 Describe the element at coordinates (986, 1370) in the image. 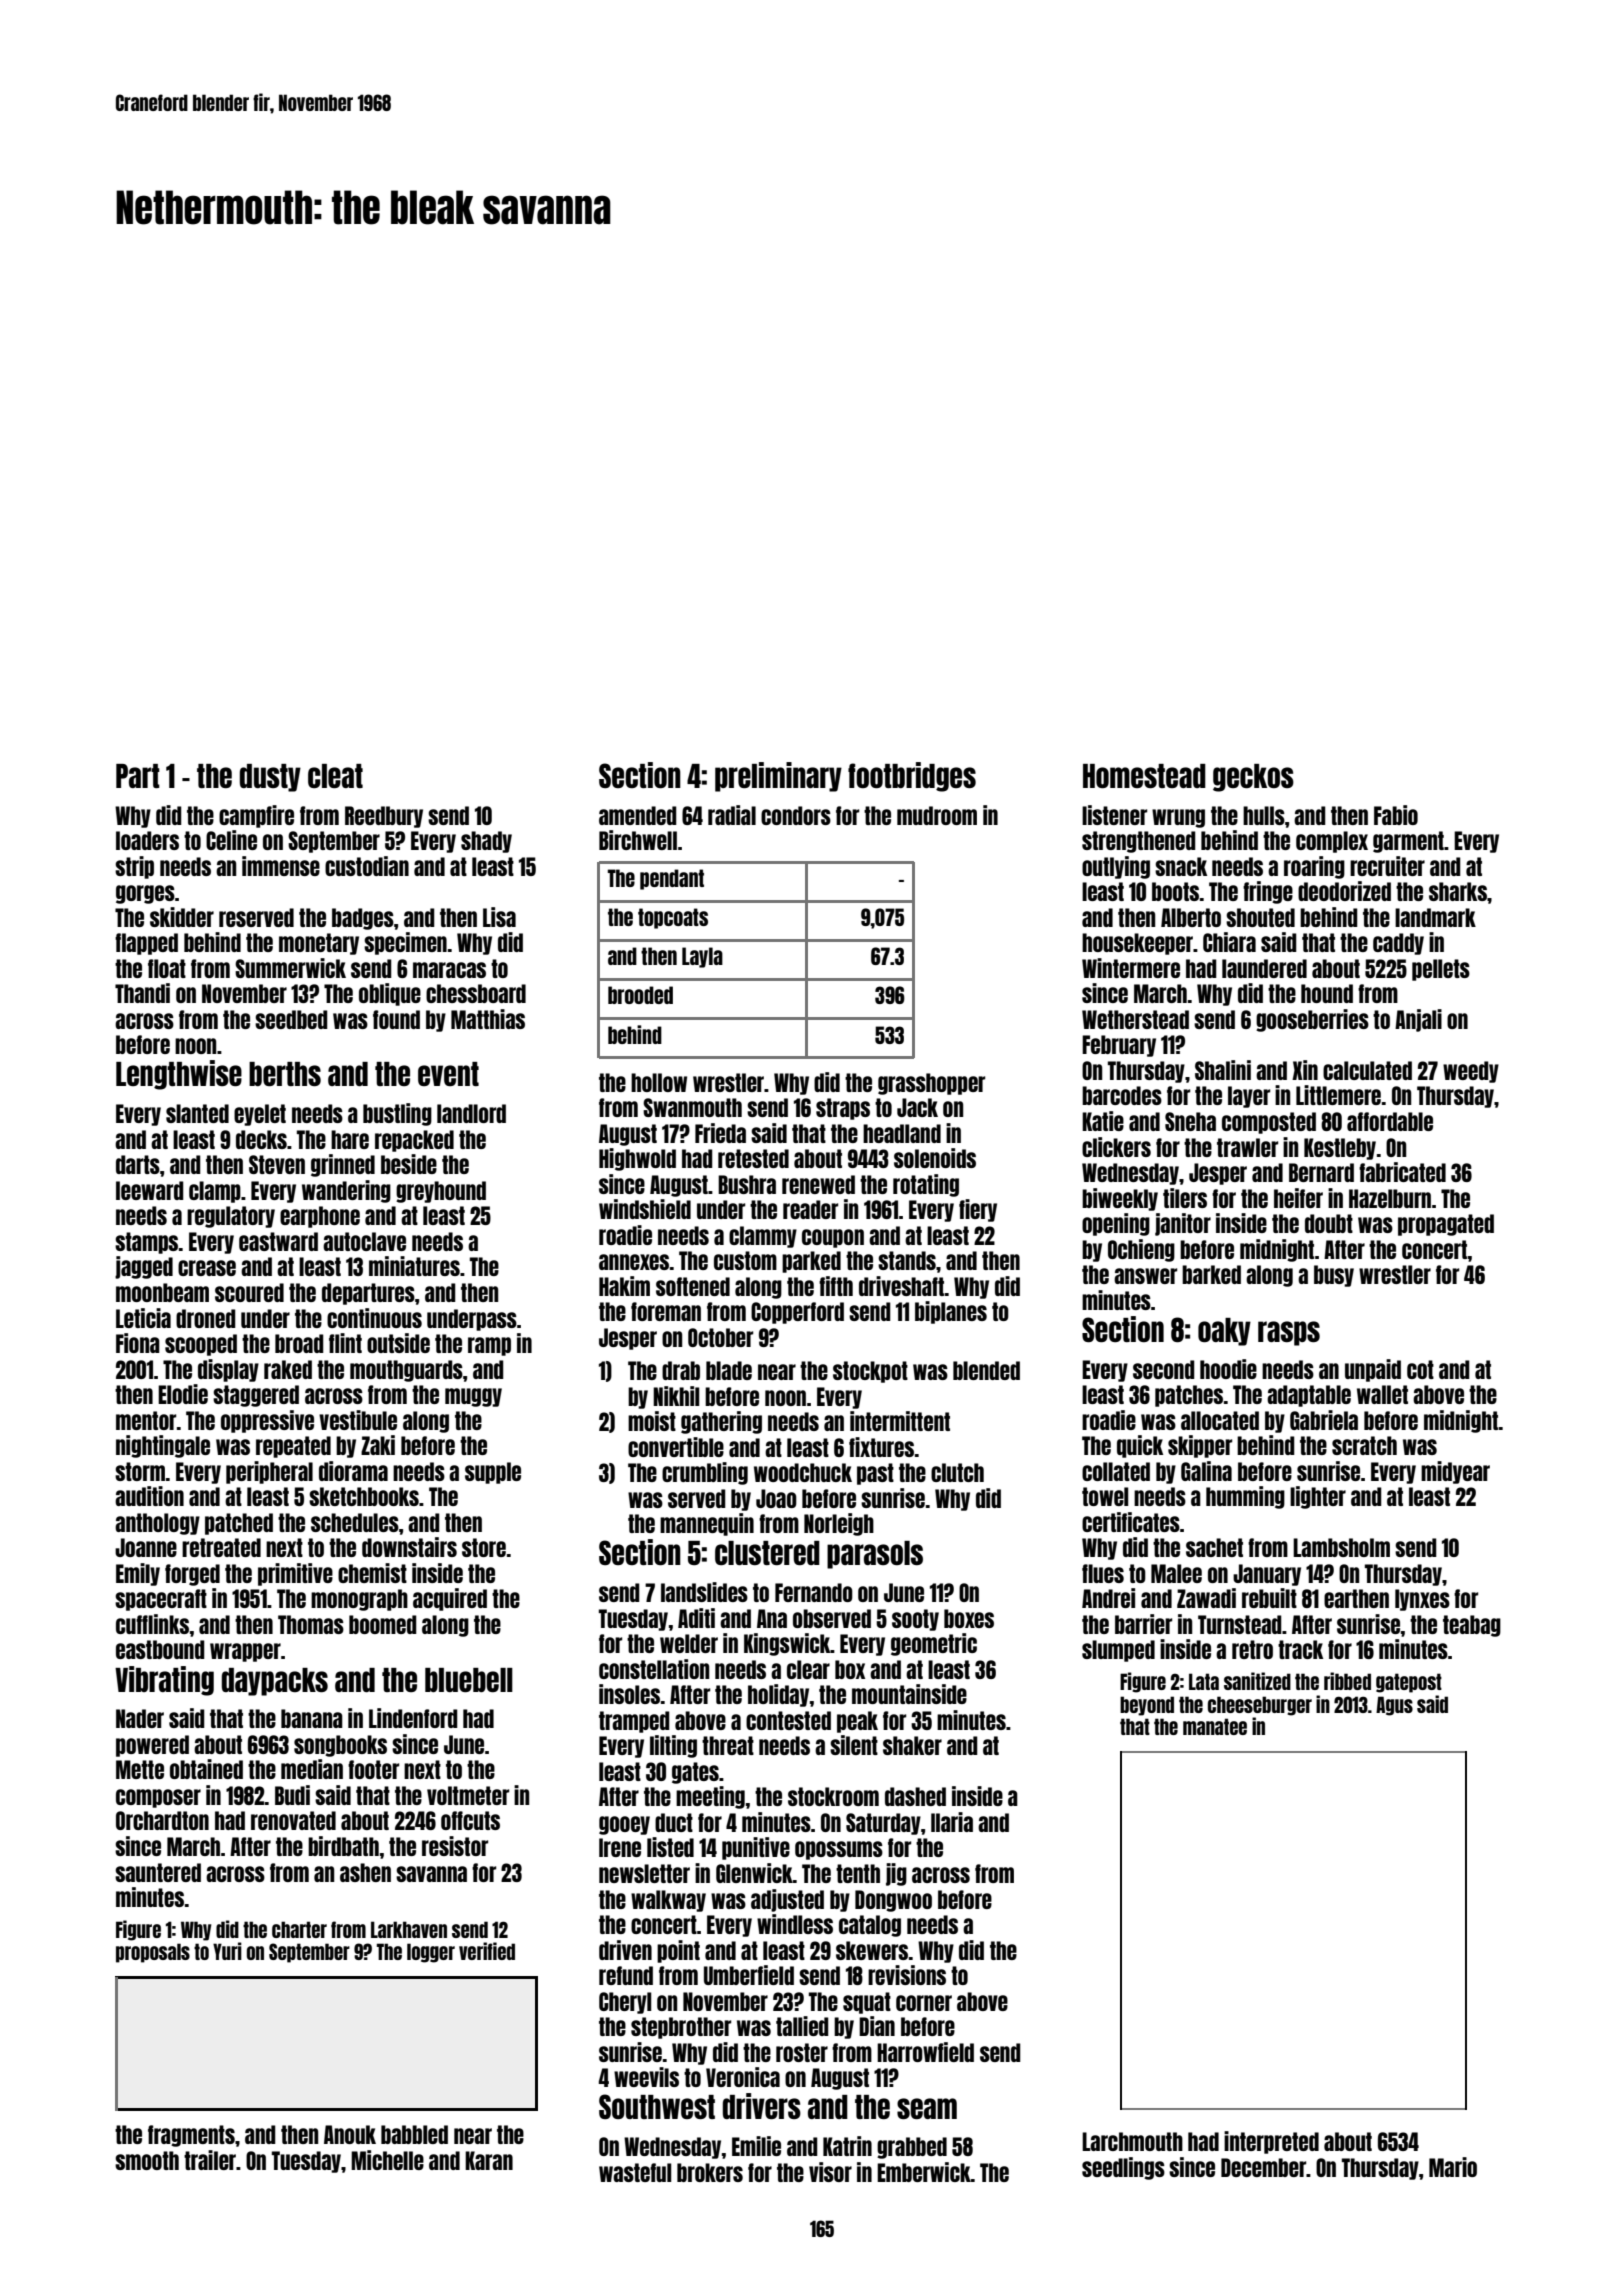

I see `blended` at that location.
